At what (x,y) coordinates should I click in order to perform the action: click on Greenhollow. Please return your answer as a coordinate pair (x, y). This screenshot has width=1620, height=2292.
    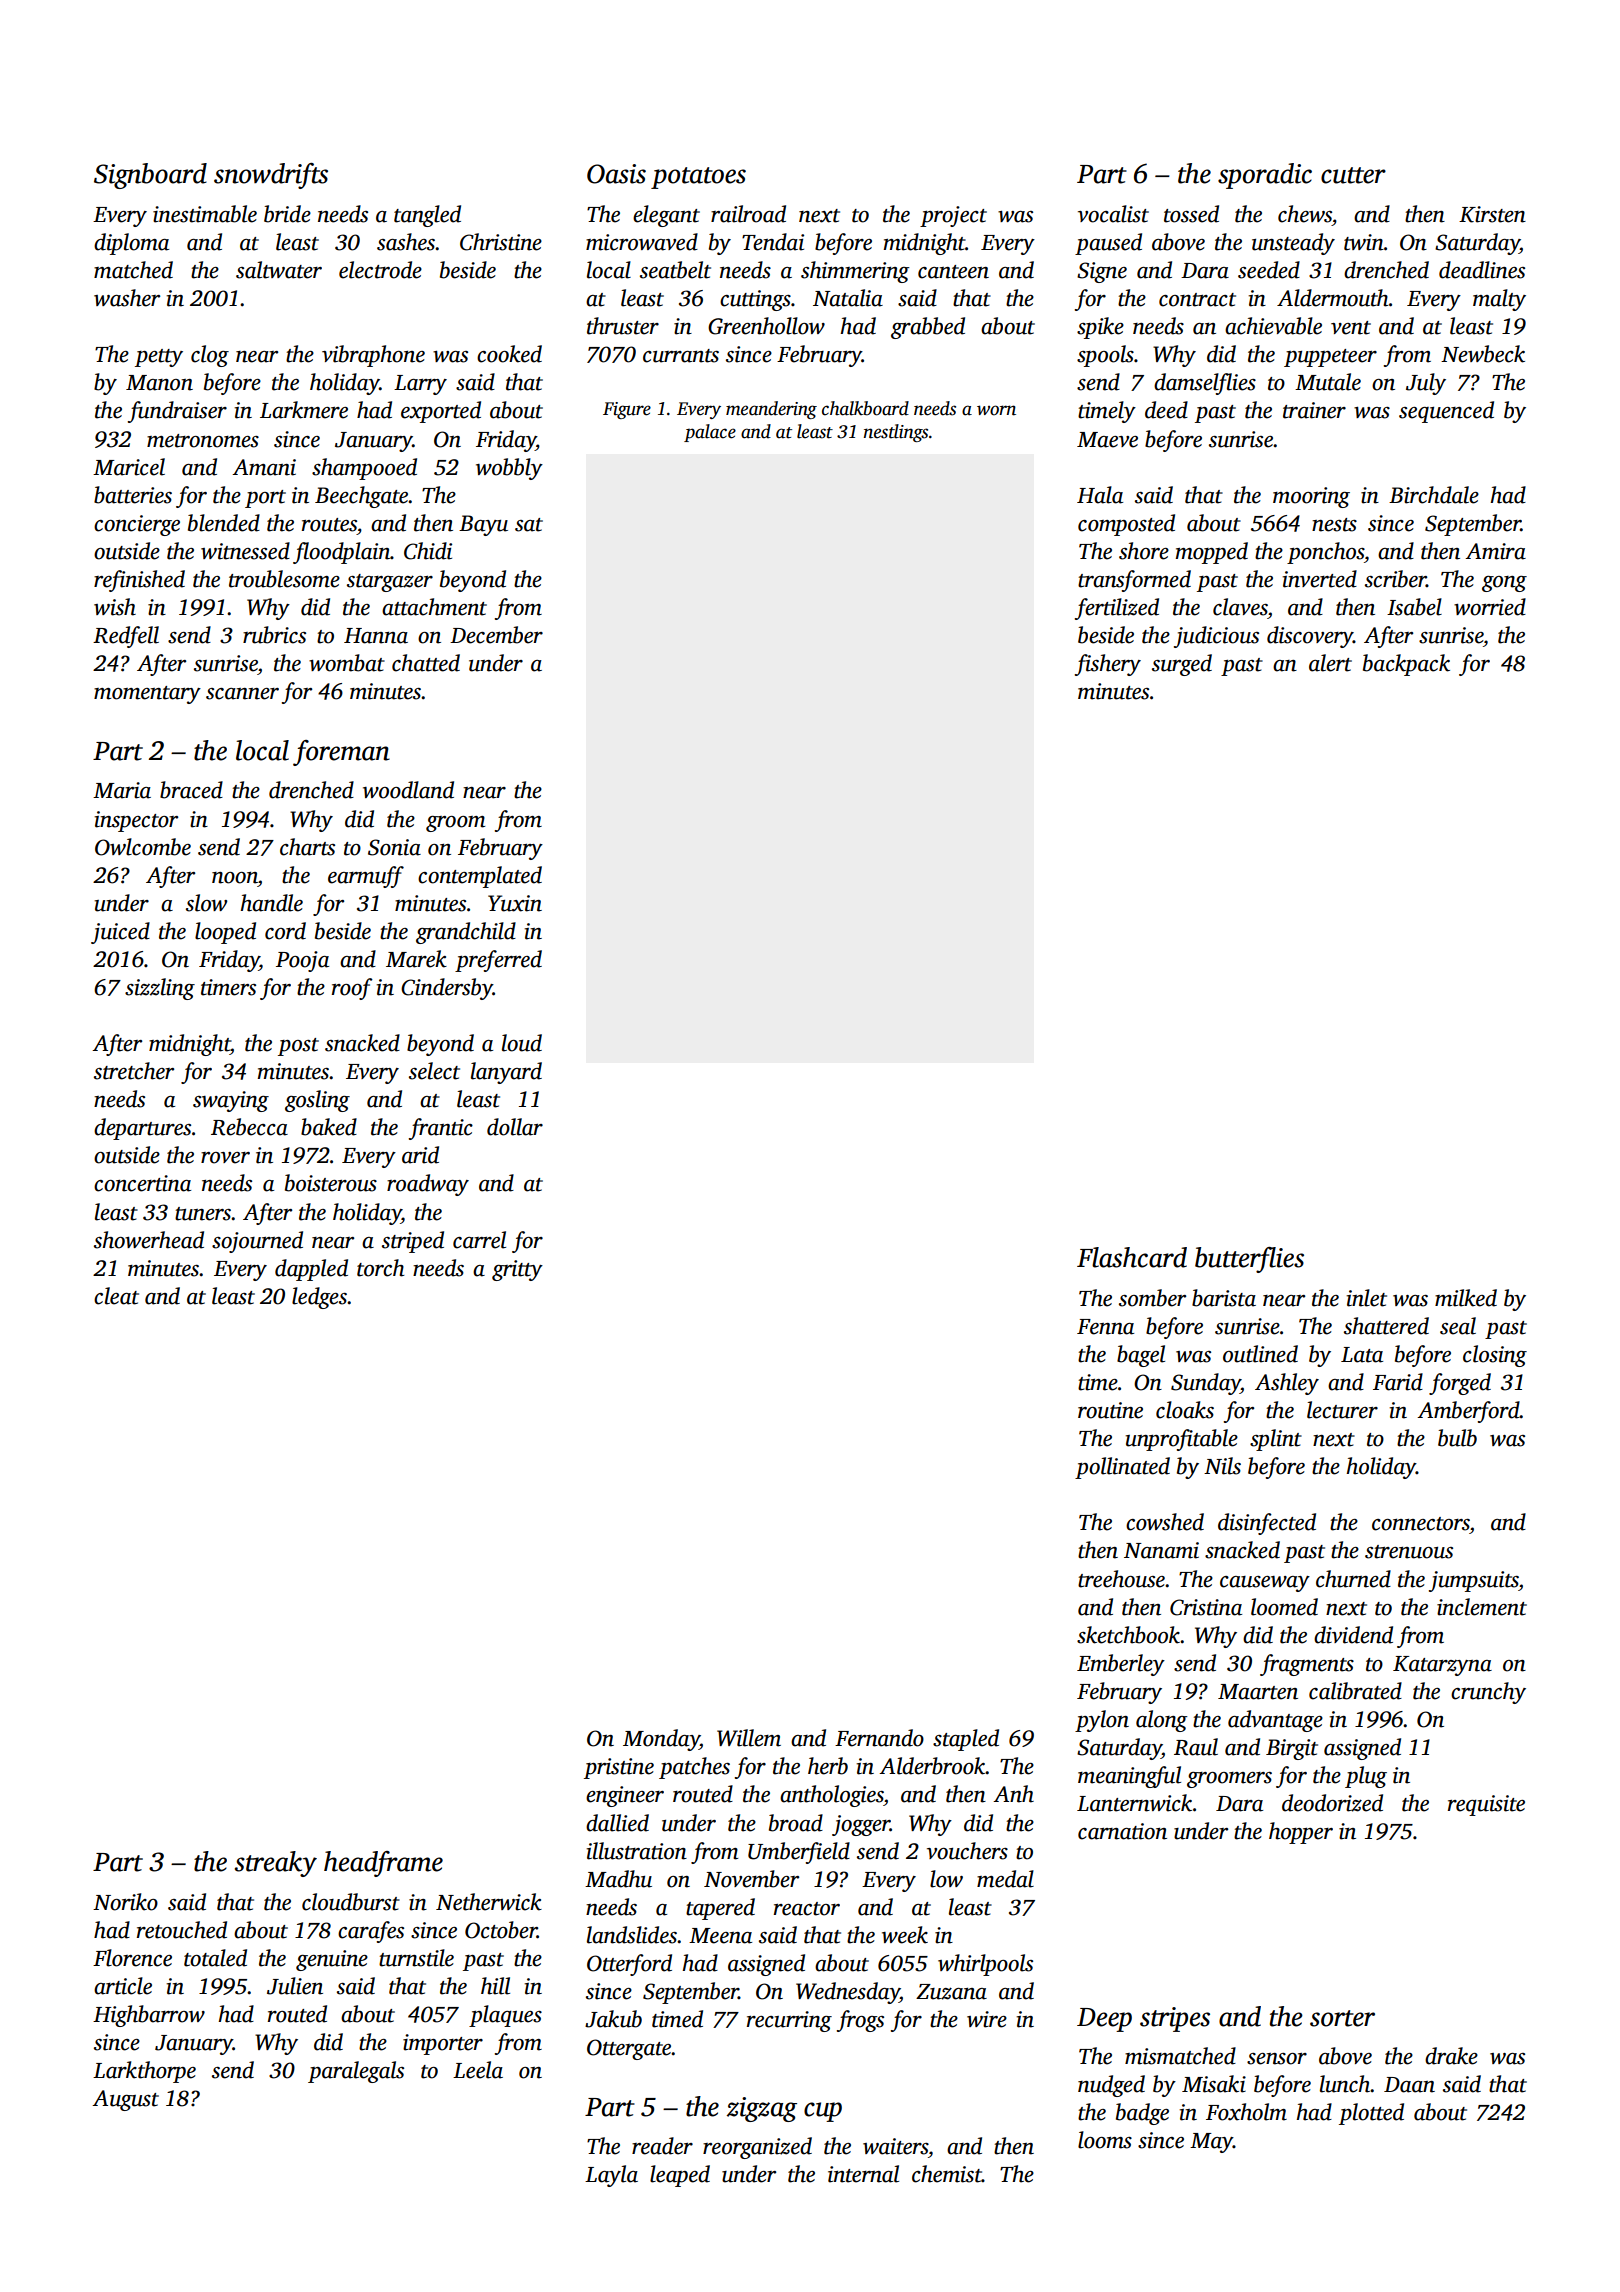
    Looking at the image, I should click on (766, 326).
